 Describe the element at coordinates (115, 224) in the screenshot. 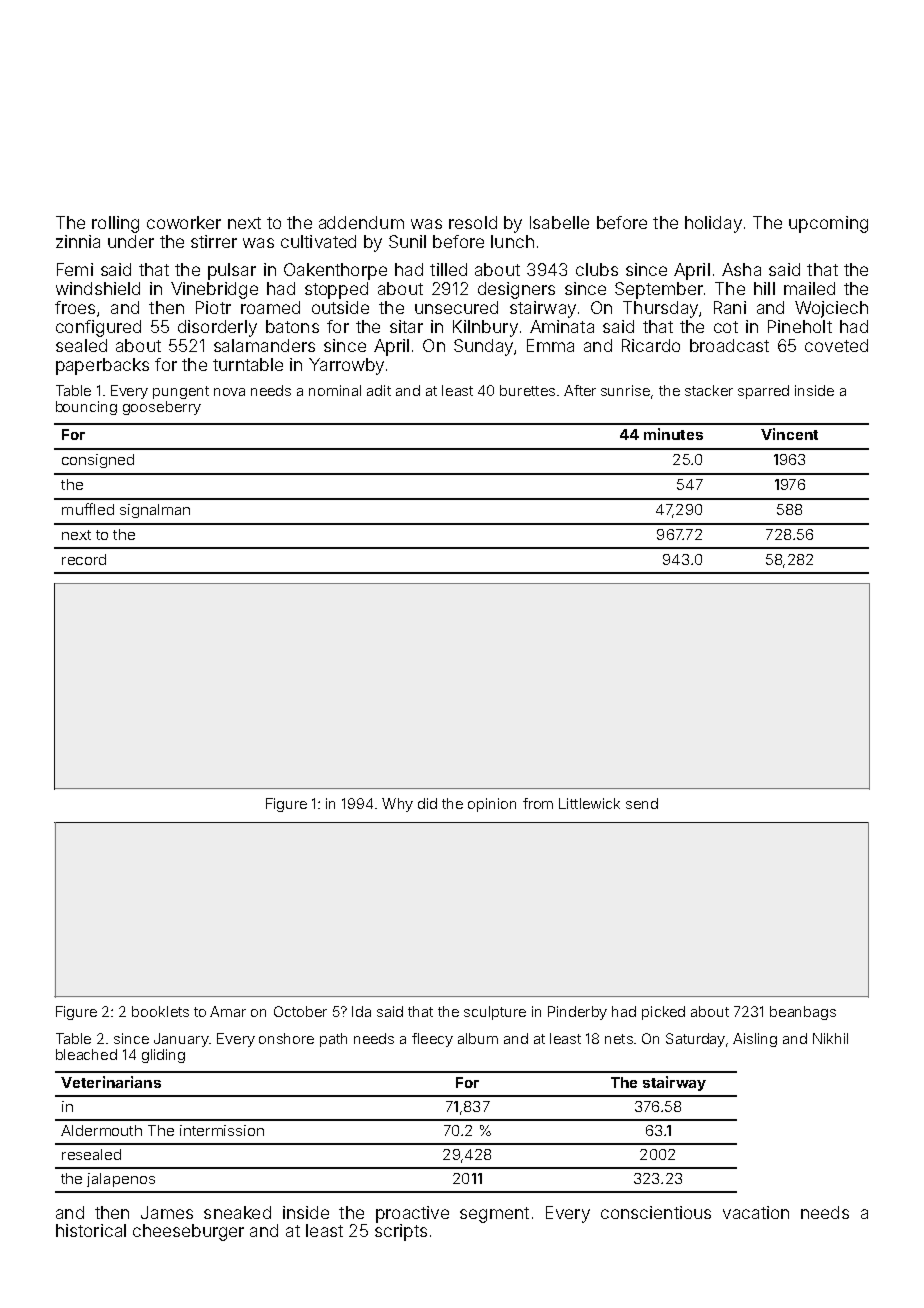

I see `rolling` at that location.
